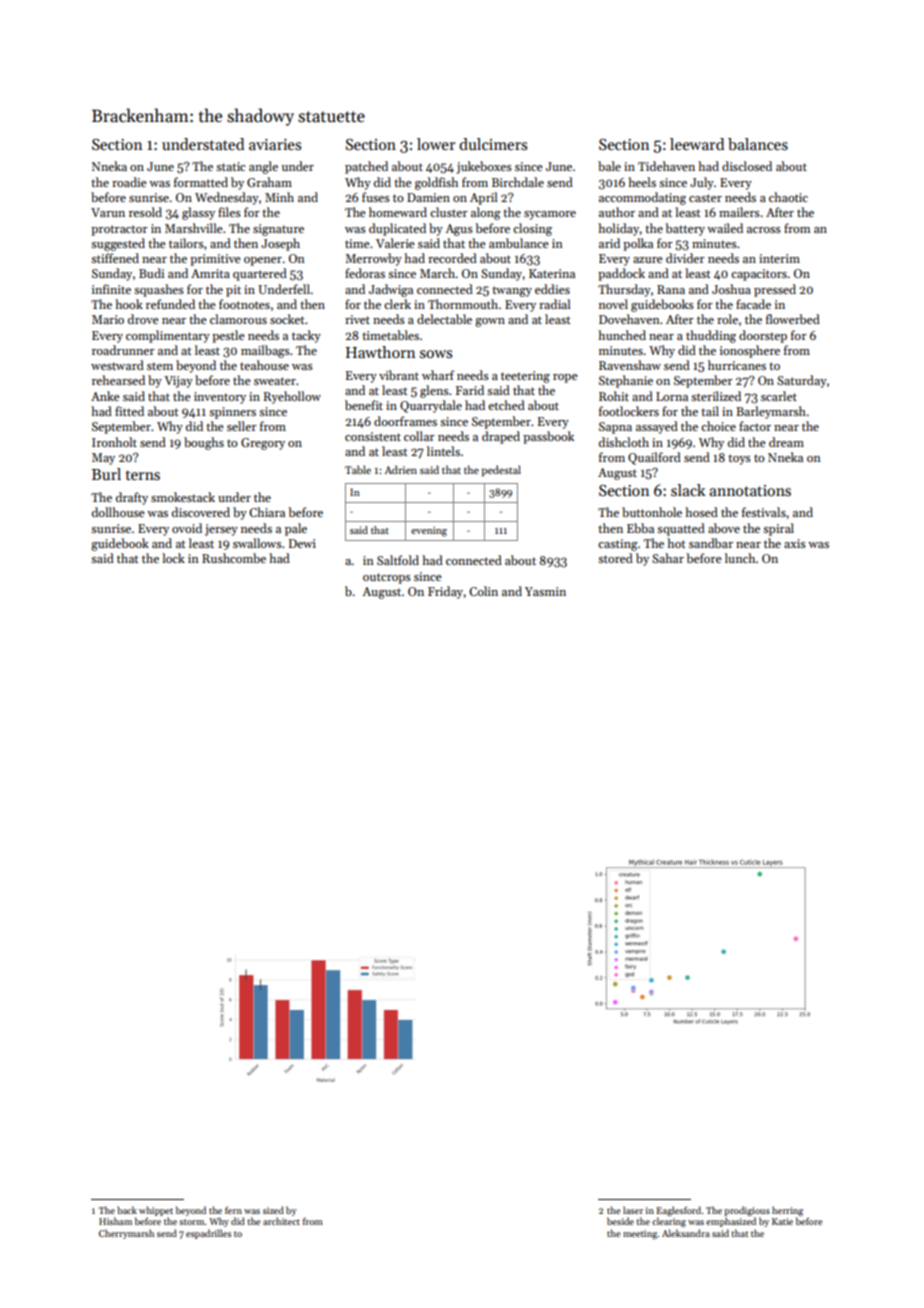  What do you see at coordinates (115, 258) in the document?
I see `stiffened` at bounding box center [115, 258].
